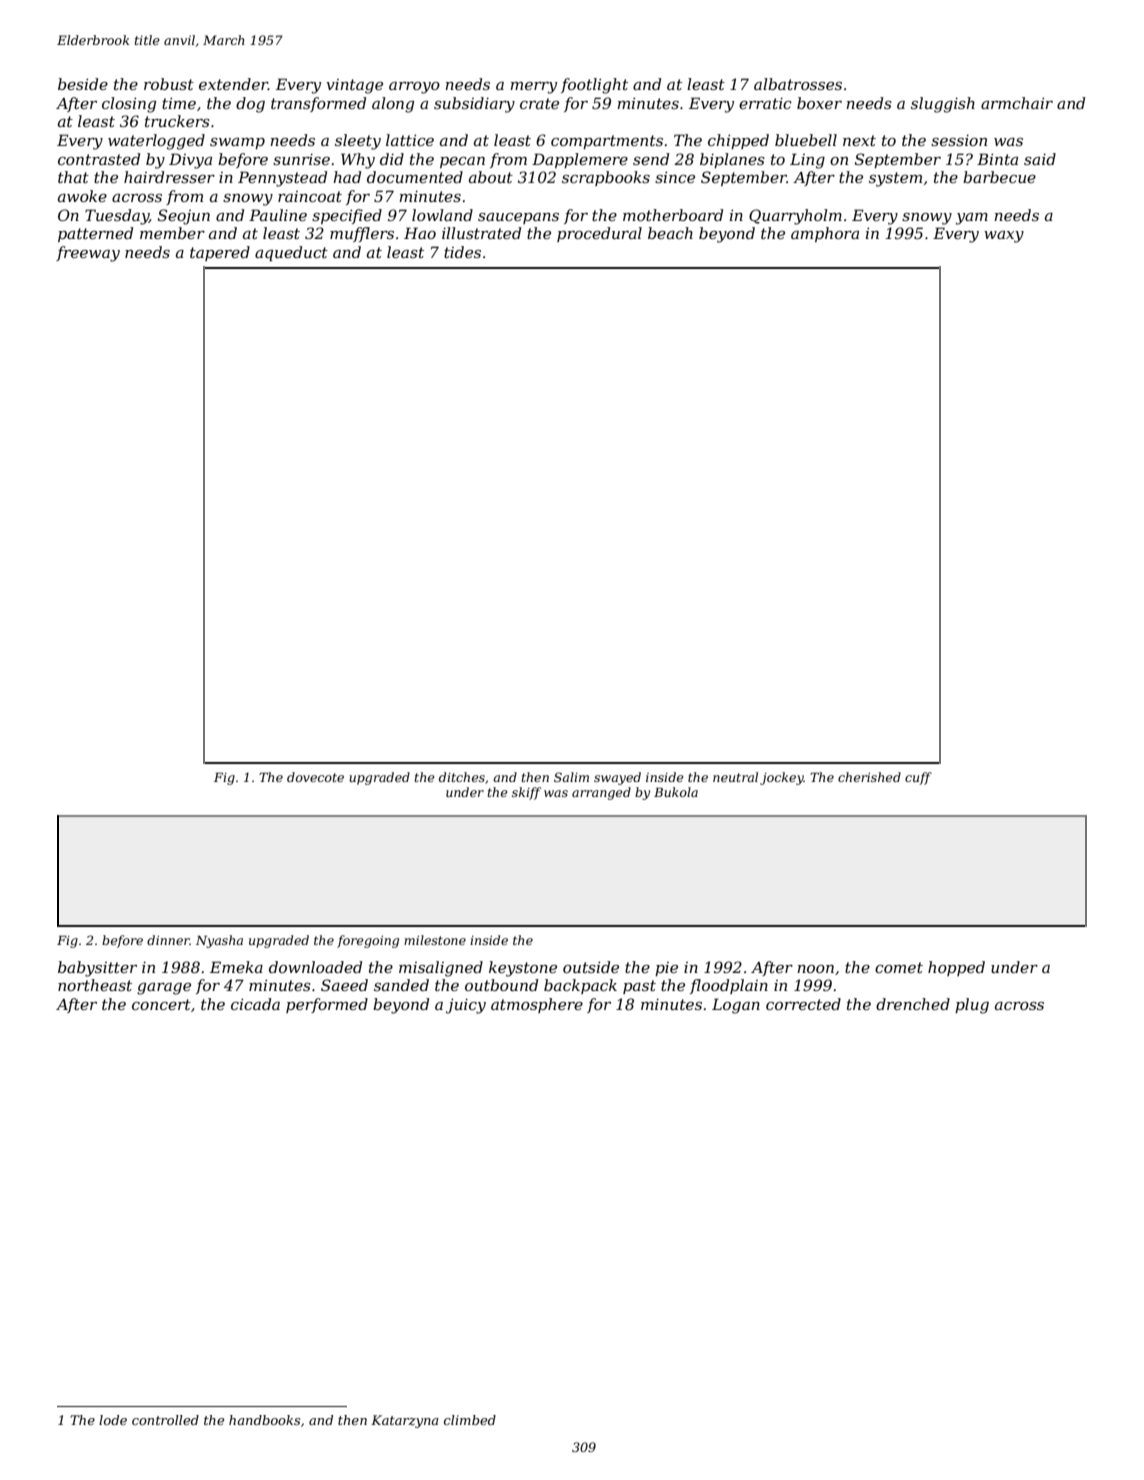  I want to click on performed, so click(327, 1005).
